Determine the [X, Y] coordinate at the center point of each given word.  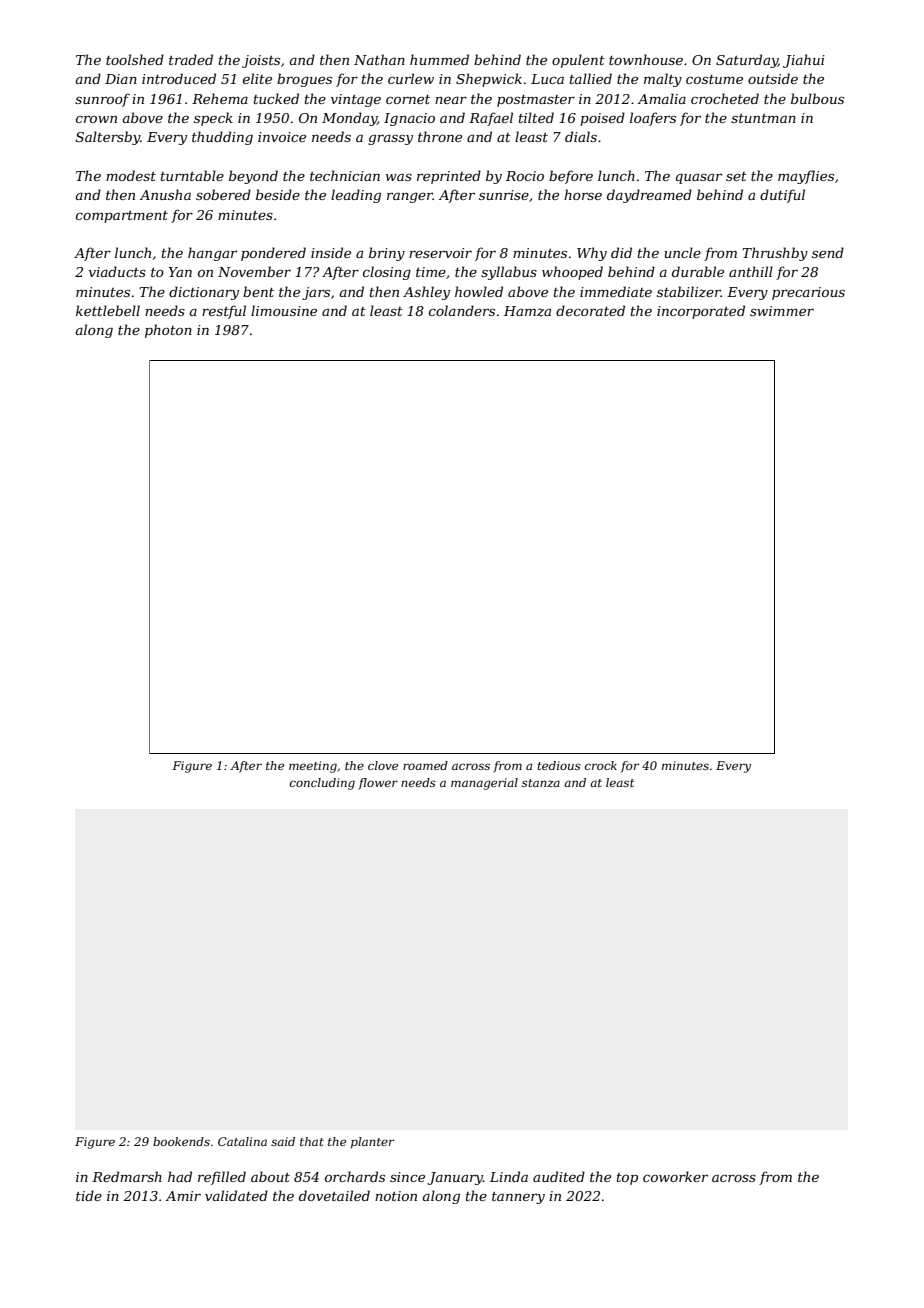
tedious [559, 765]
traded [191, 59]
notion [396, 1196]
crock [601, 765]
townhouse [646, 59]
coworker [675, 1176]
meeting [313, 767]
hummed [439, 59]
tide [89, 1195]
